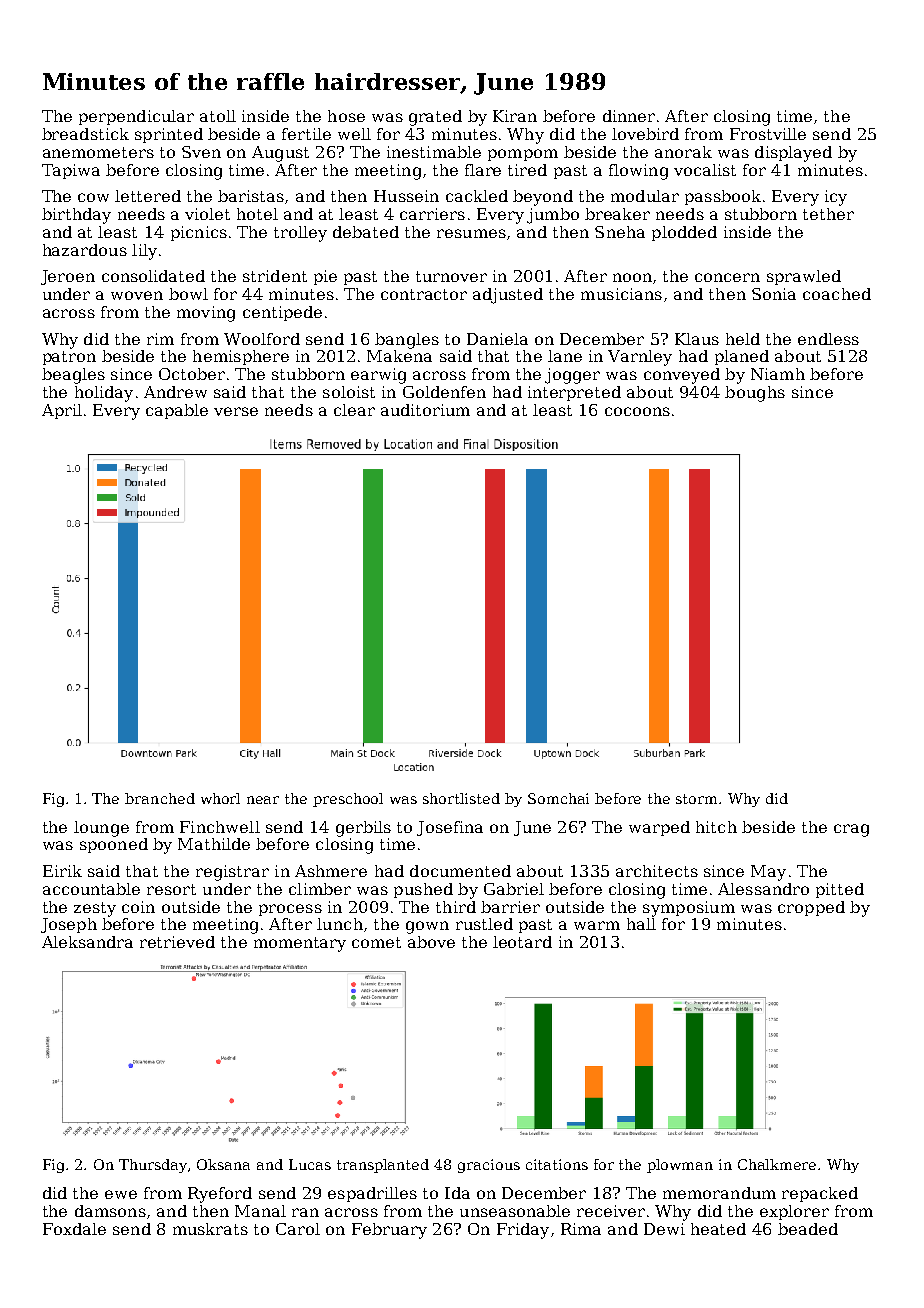  I want to click on branched, so click(160, 798).
